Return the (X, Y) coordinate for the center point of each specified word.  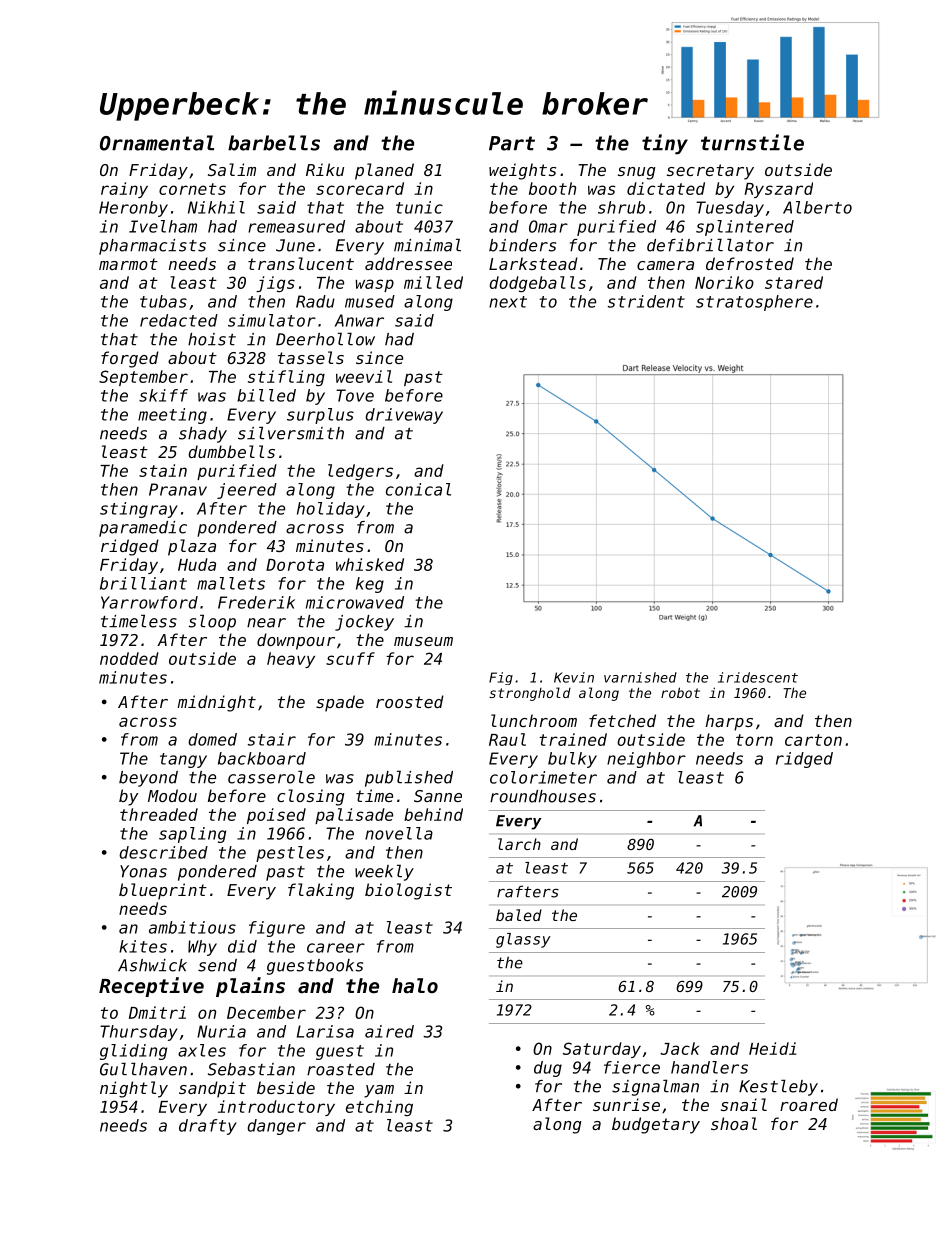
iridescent (758, 677)
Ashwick (152, 965)
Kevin (574, 677)
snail (744, 1104)
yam (379, 1091)
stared (794, 282)
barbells (274, 143)
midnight (216, 703)
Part (512, 143)
